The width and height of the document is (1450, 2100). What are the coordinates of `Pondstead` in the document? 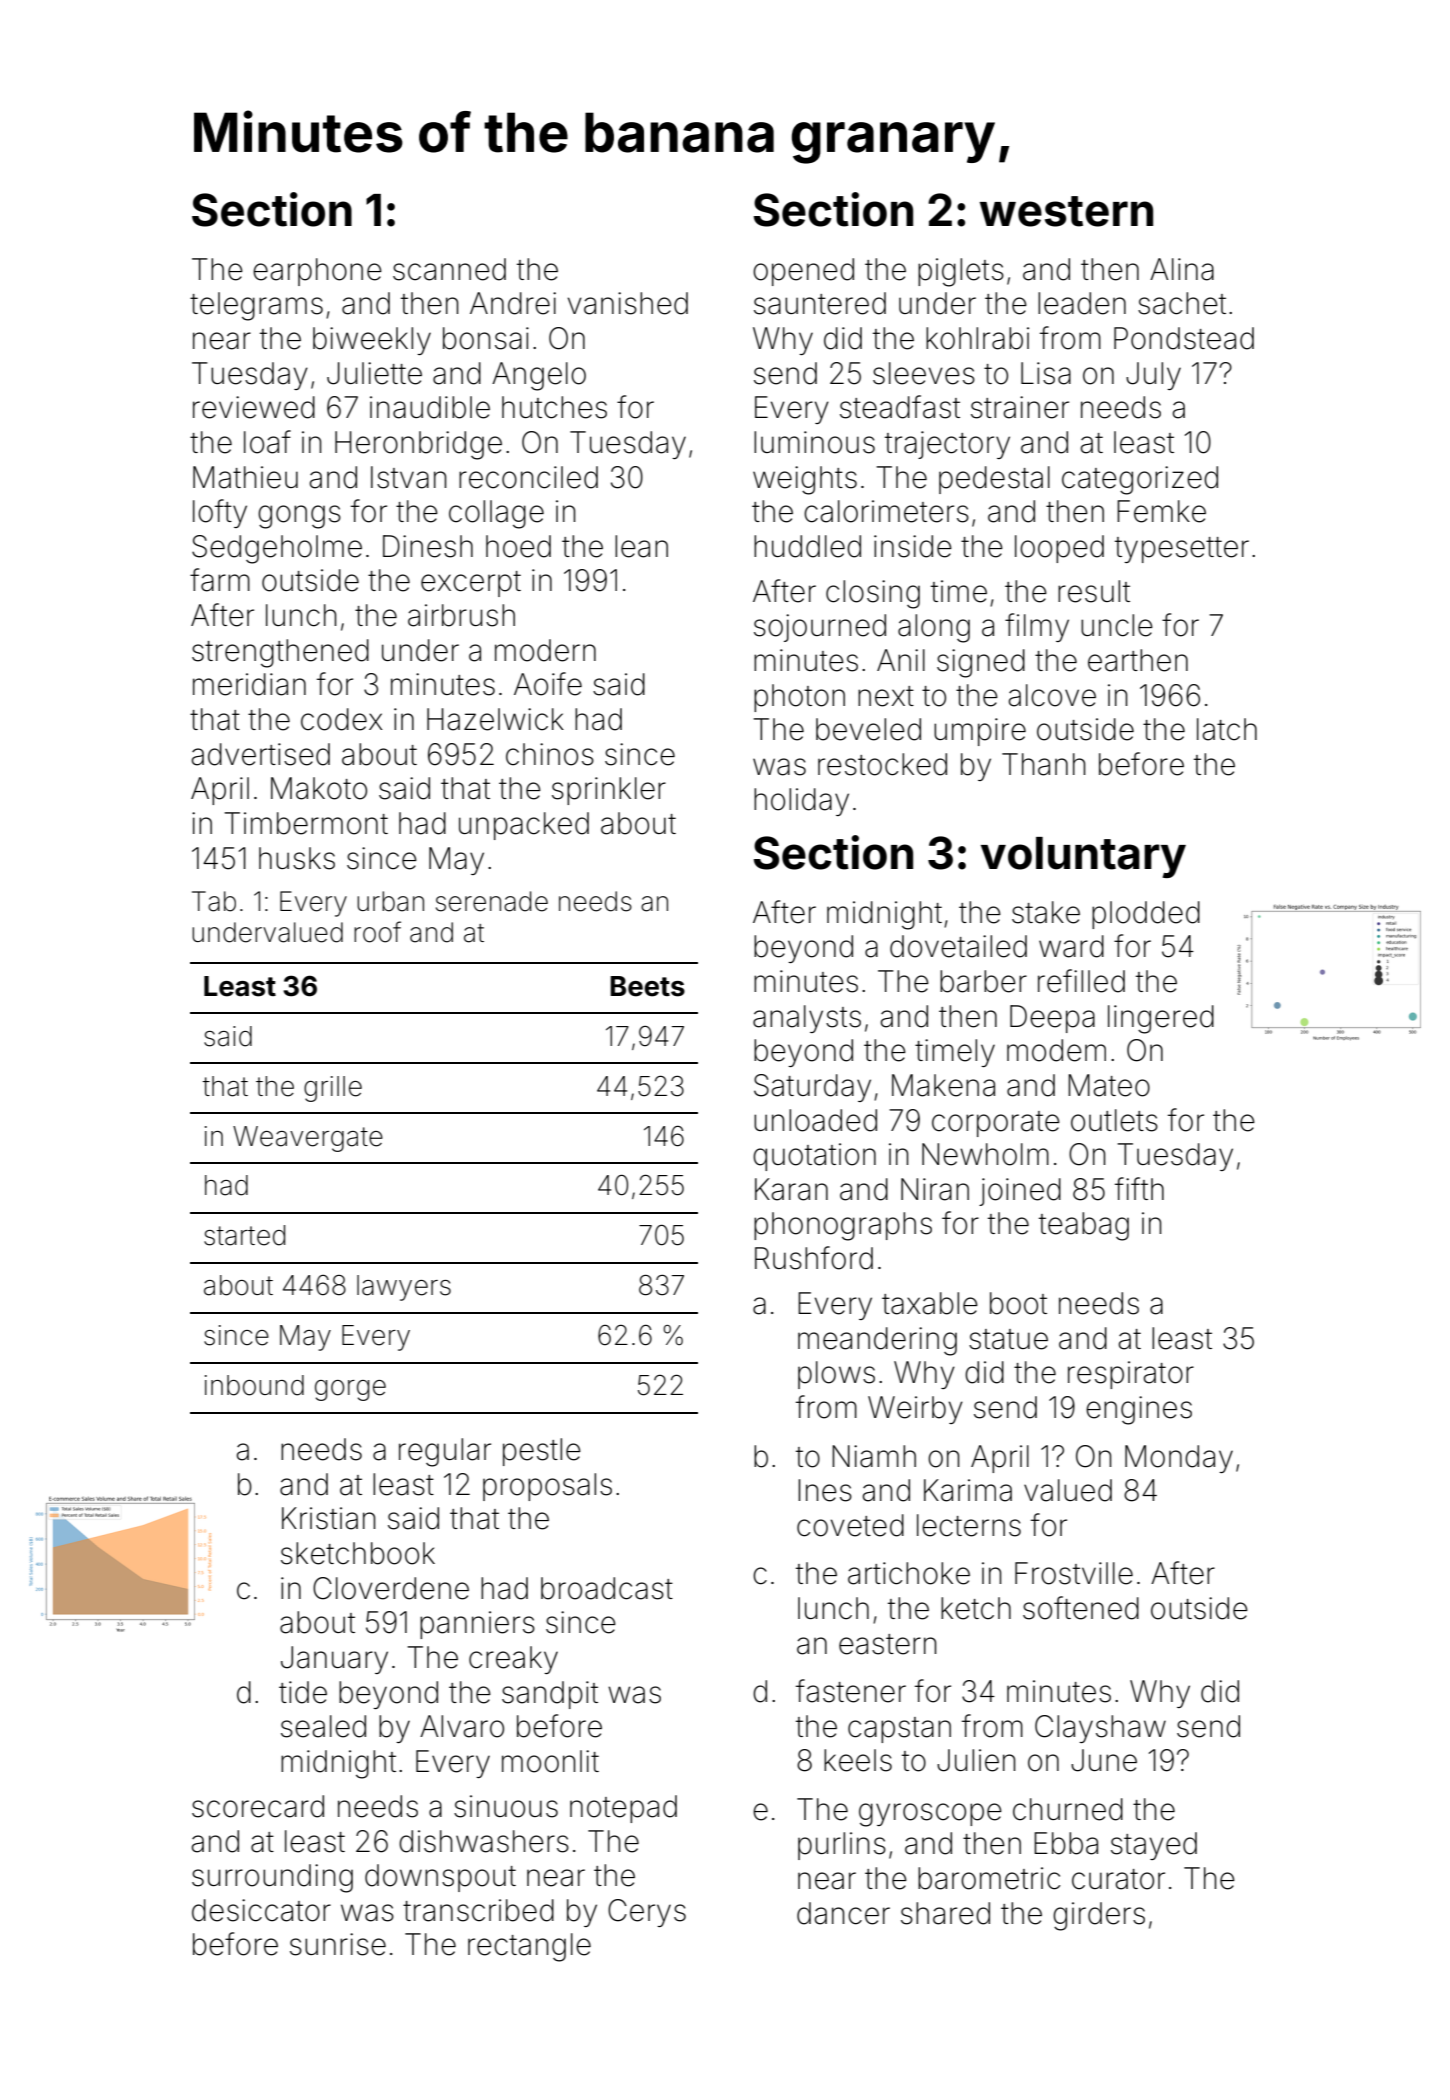 It's located at (1184, 338).
